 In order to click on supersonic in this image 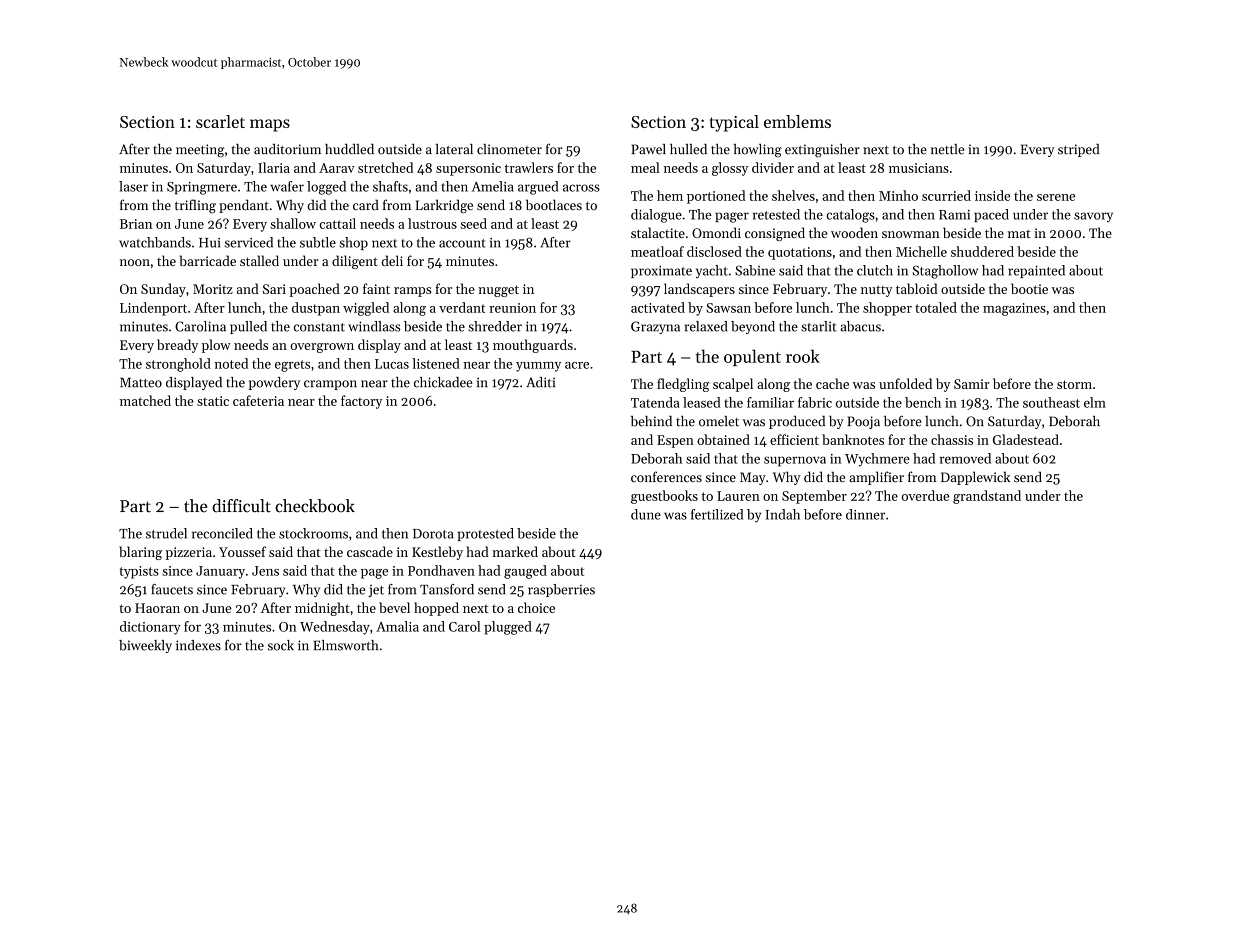, I will do `click(468, 169)`.
